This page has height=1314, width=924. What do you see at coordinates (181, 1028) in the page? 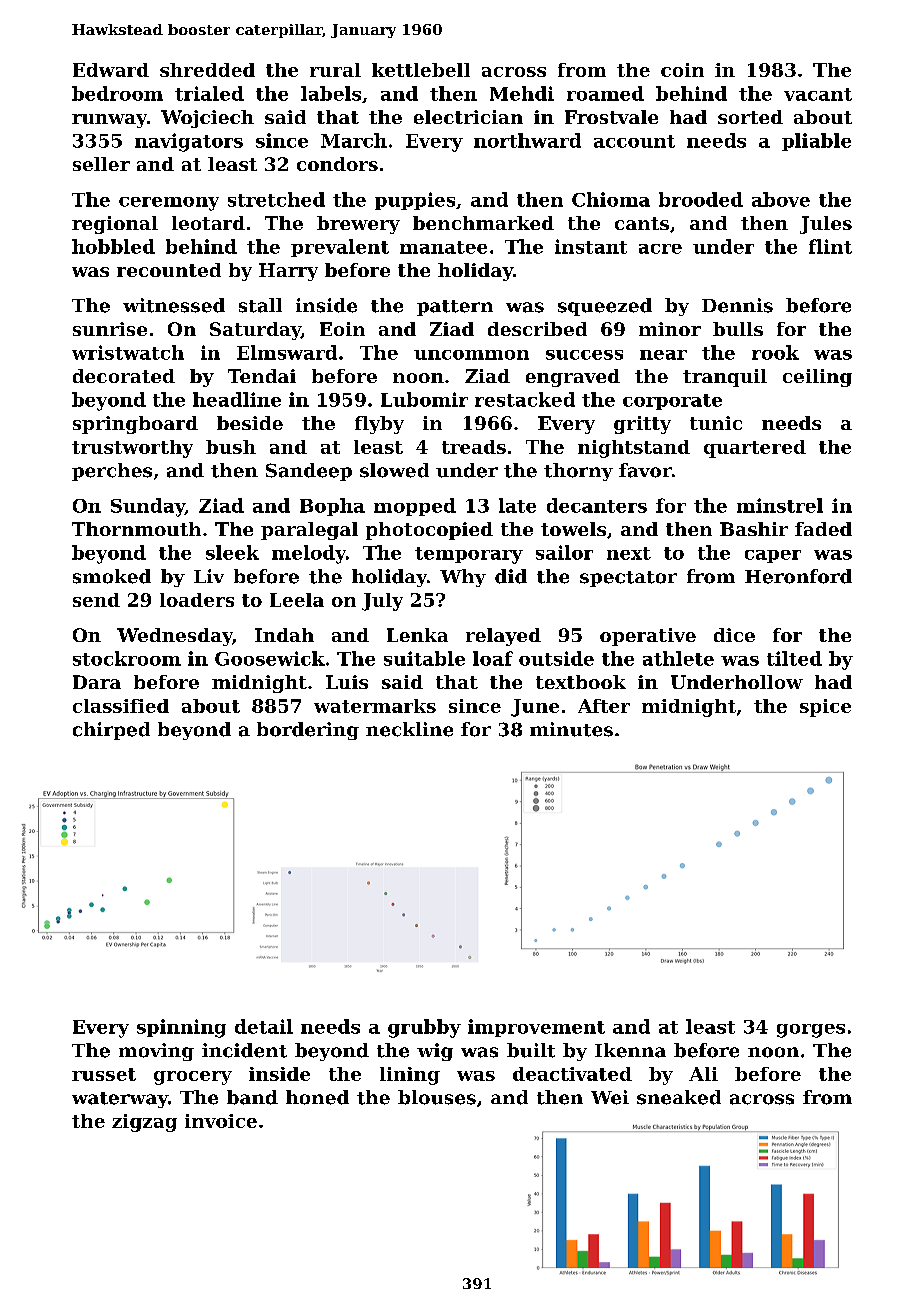
I see `spinning` at bounding box center [181, 1028].
